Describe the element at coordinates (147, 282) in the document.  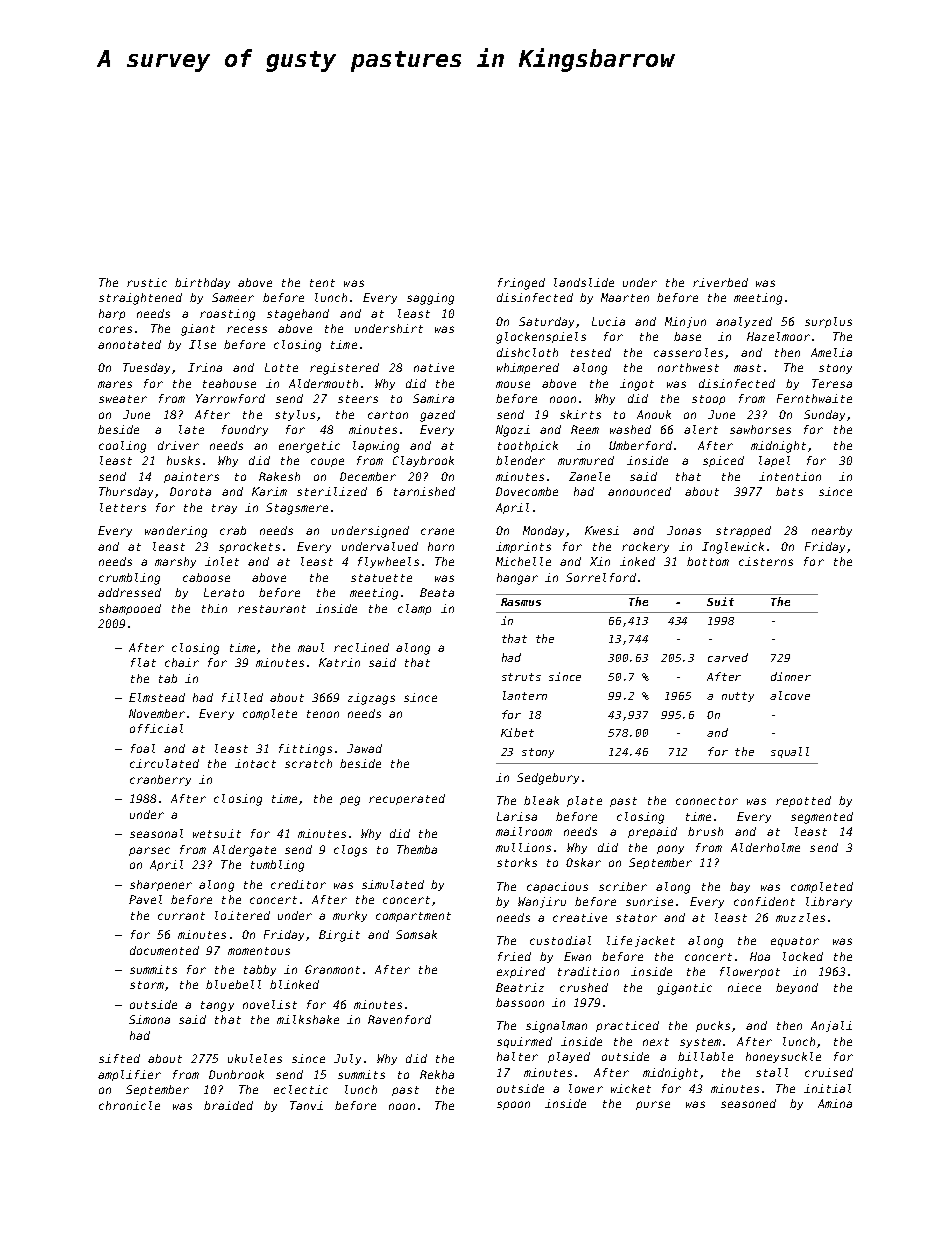
I see `rustic` at that location.
